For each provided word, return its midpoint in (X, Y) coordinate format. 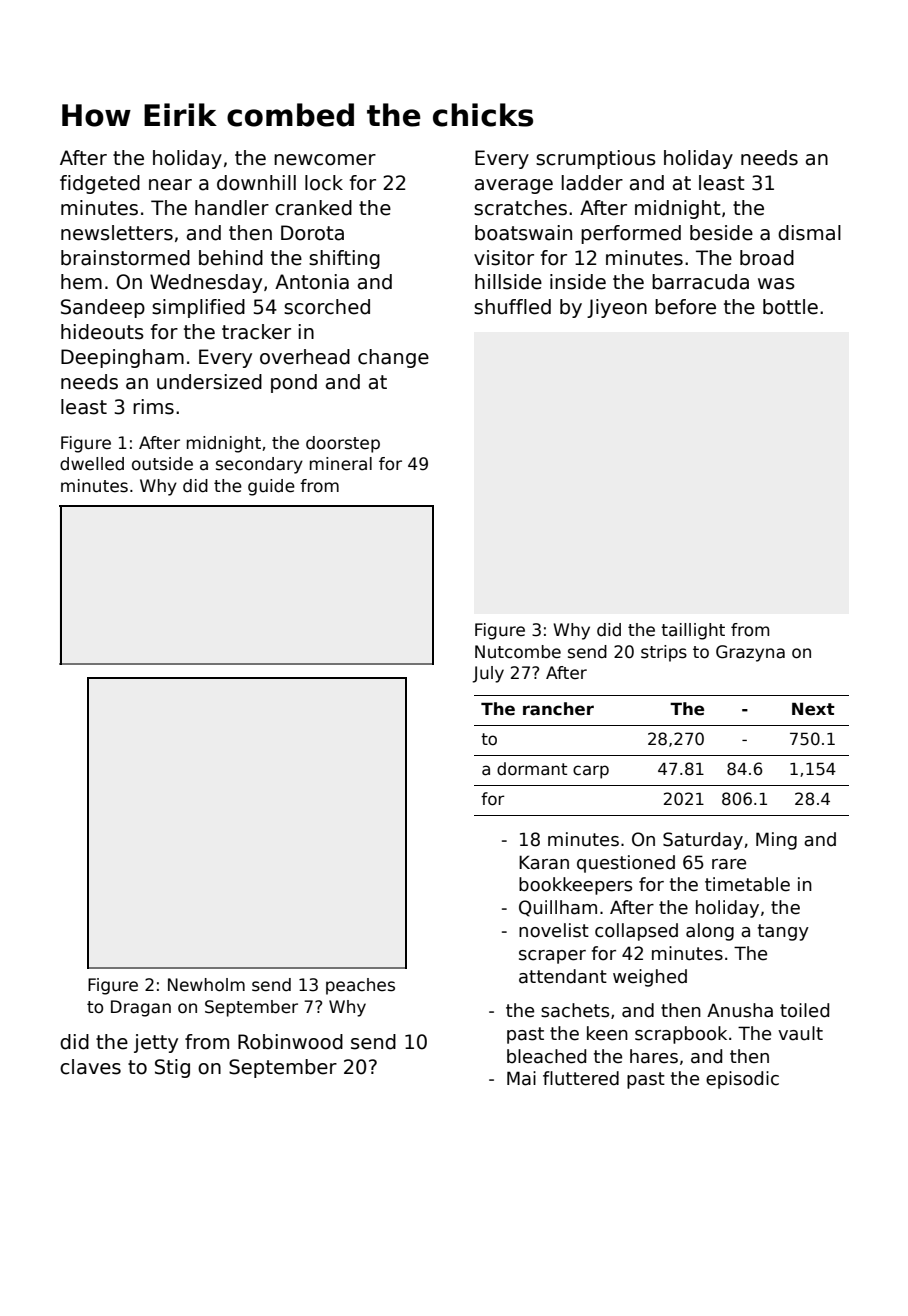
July (488, 674)
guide (271, 487)
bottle (790, 307)
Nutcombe (518, 652)
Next (813, 709)
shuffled (512, 307)
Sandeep (103, 308)
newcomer (325, 160)
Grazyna (750, 653)
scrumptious (596, 159)
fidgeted (100, 184)
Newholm (206, 985)
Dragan (141, 1008)
